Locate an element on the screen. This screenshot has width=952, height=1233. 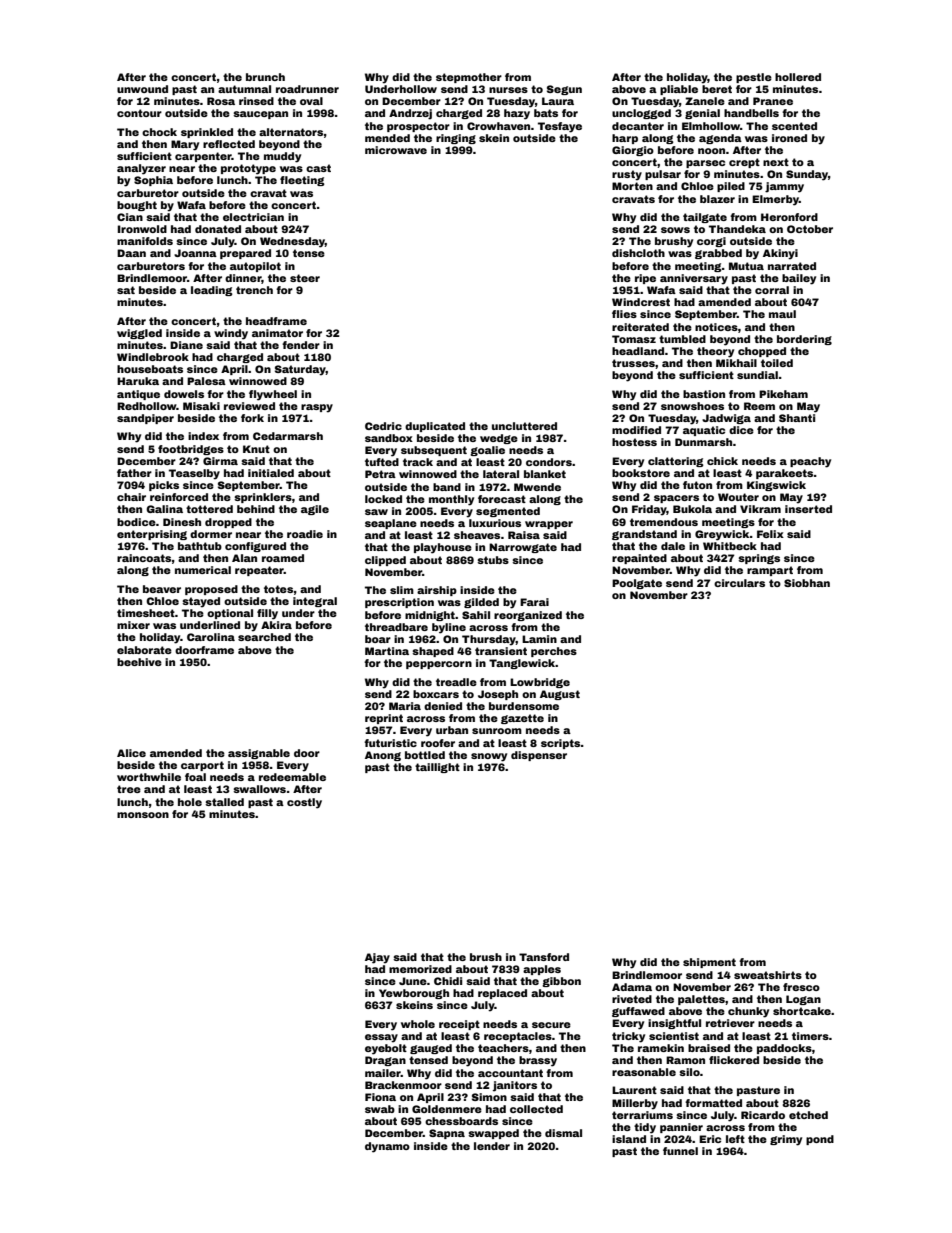
futuristic is located at coordinates (390, 743).
